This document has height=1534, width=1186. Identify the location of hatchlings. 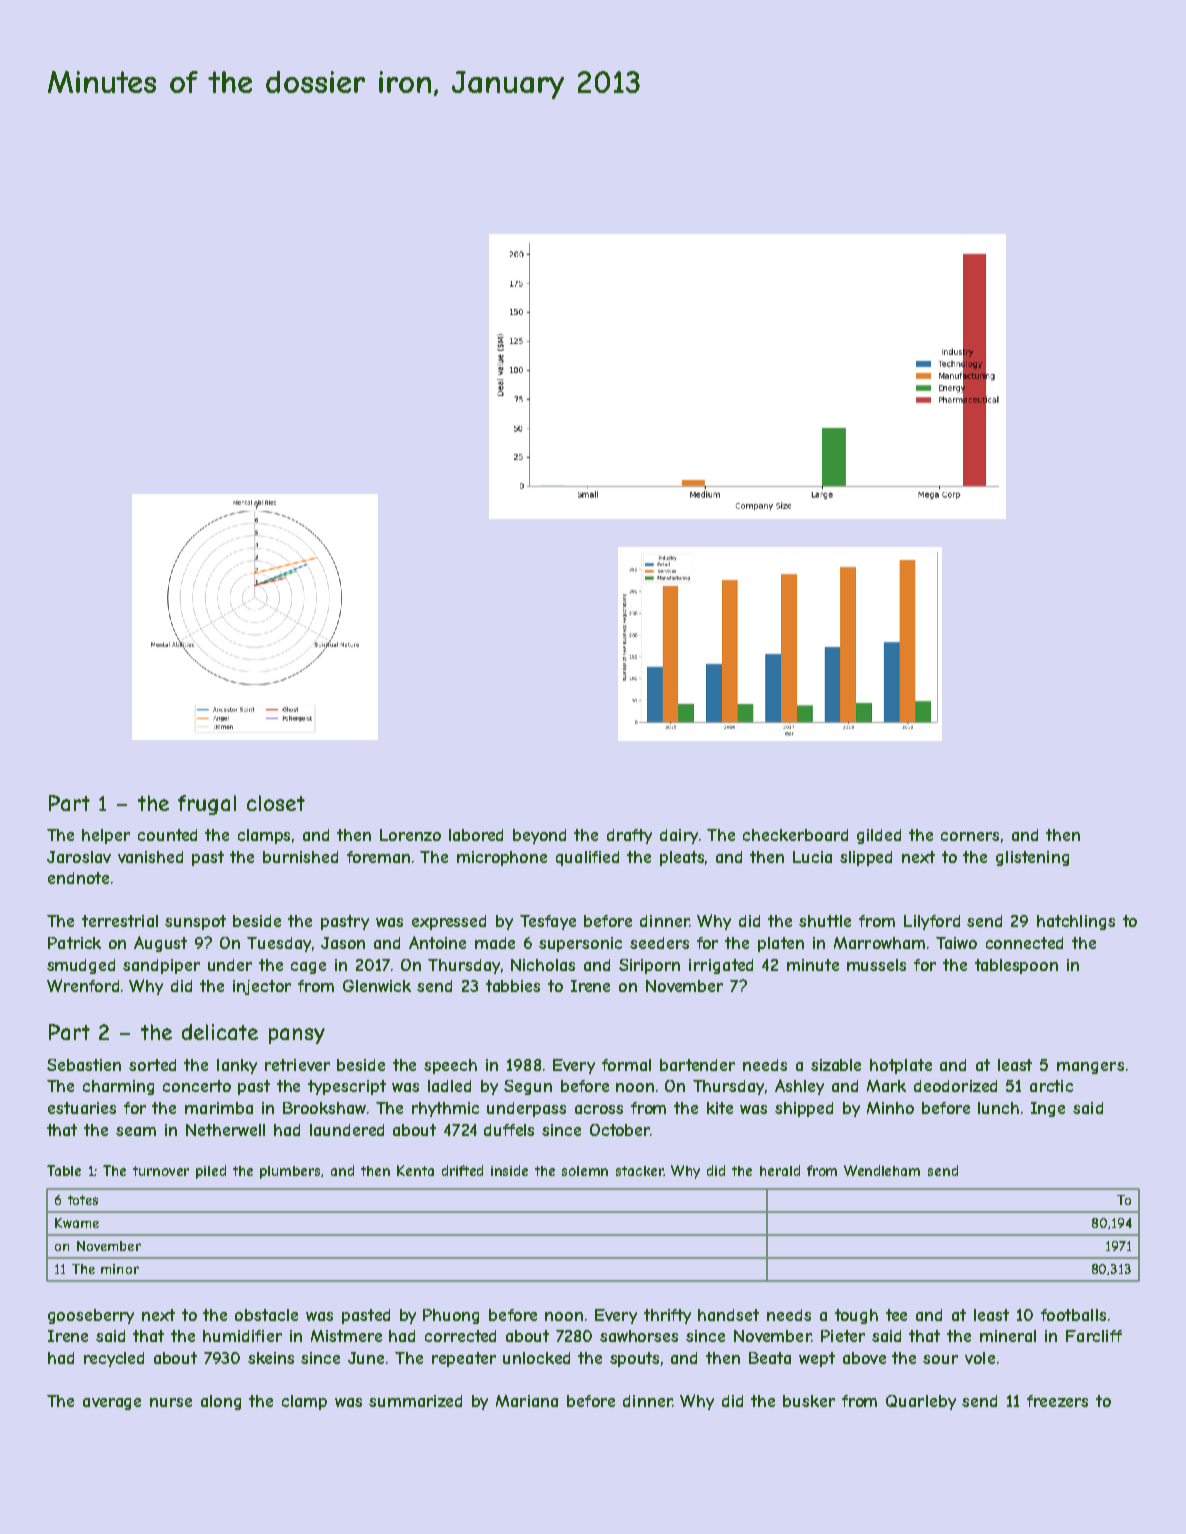
(1076, 922).
